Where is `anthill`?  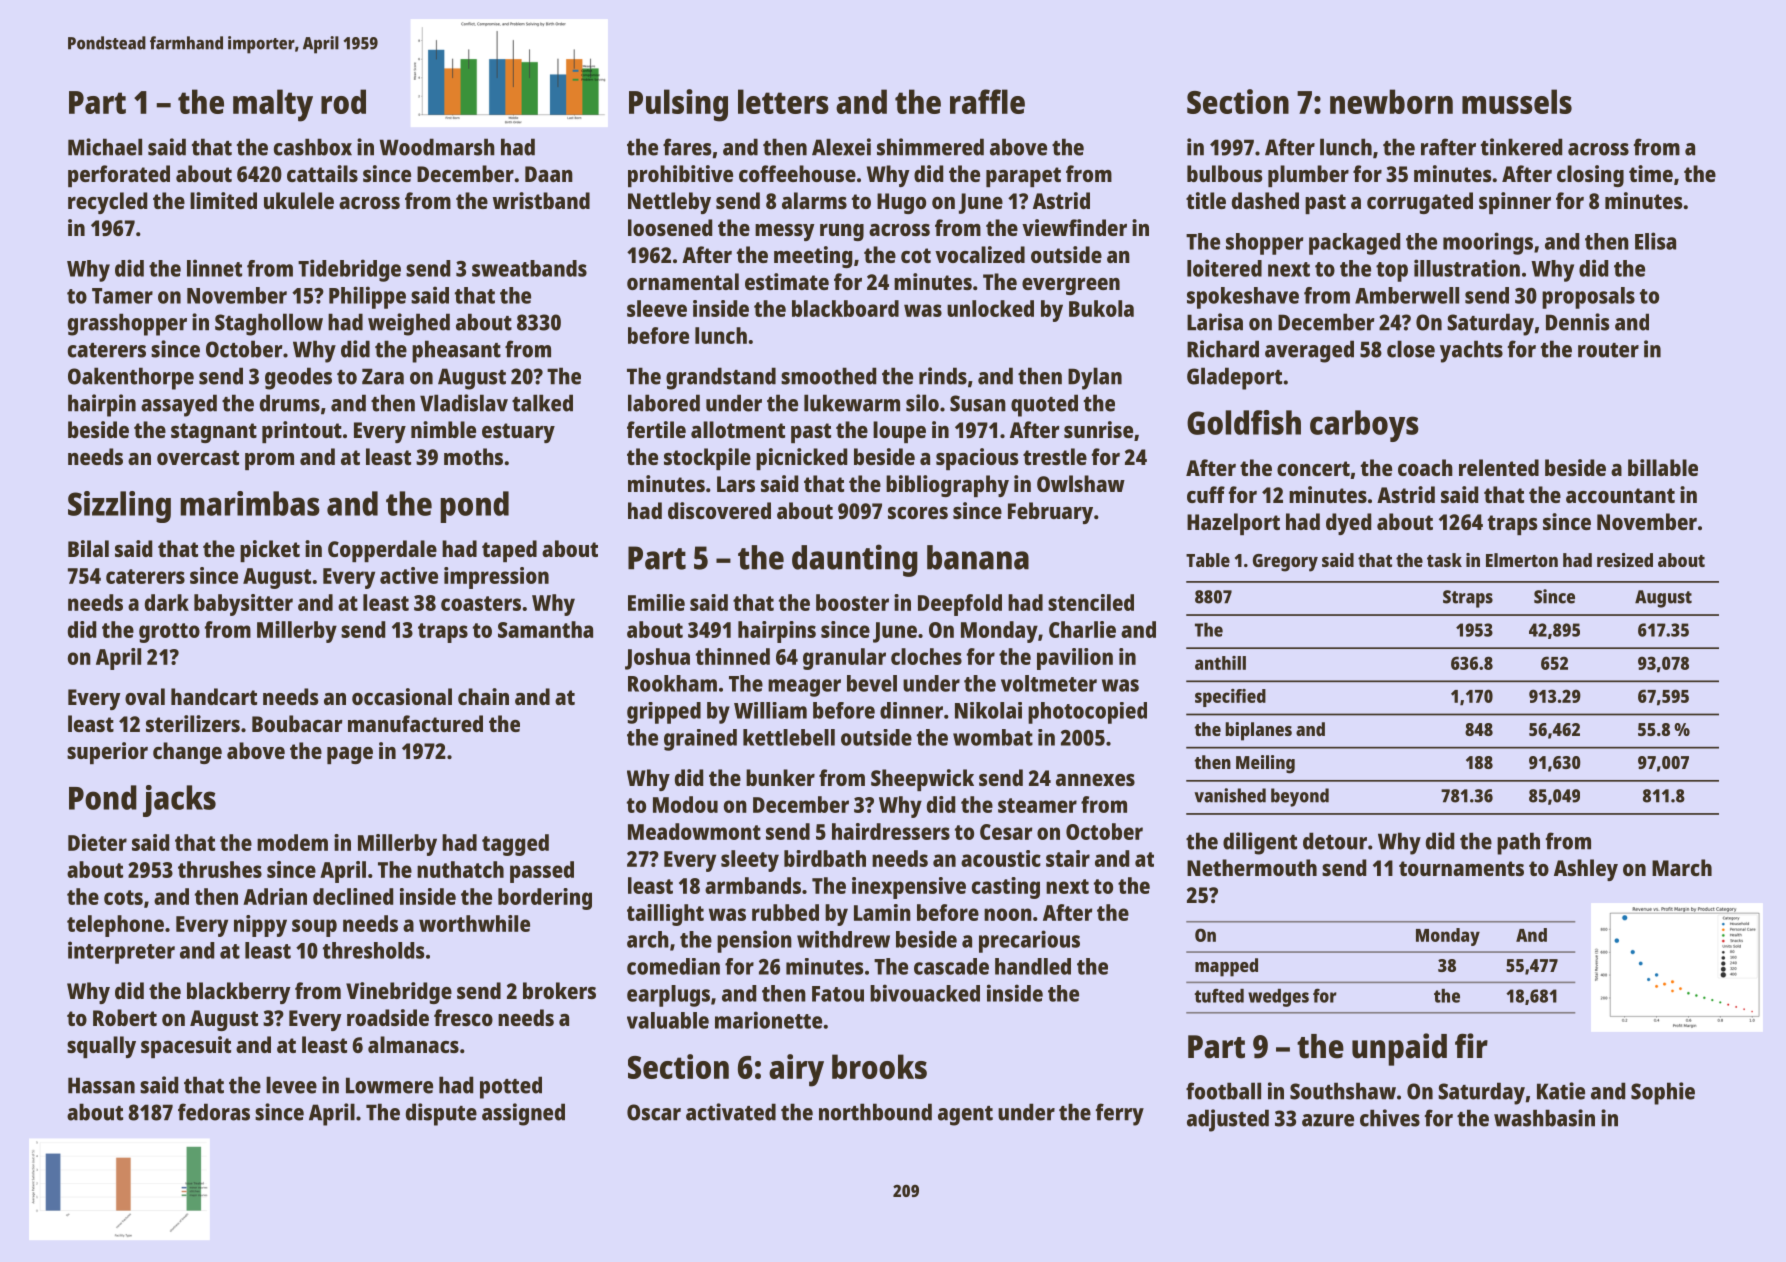 anthill is located at coordinates (1220, 663).
